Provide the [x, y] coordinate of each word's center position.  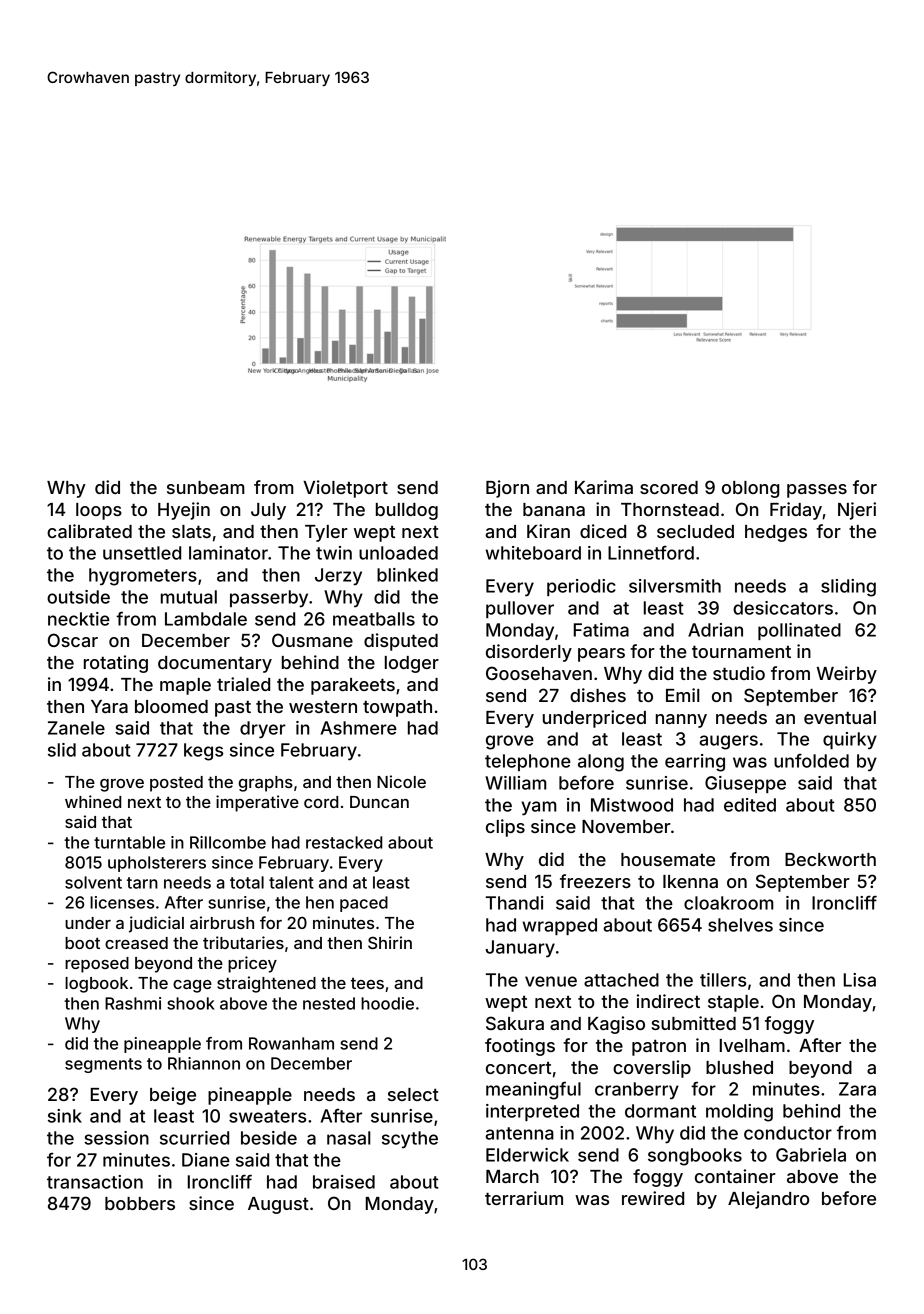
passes [817, 491]
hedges [776, 533]
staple [733, 1003]
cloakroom [728, 903]
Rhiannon [204, 1063]
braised [344, 1182]
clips [505, 828]
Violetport [345, 489]
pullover [520, 609]
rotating [116, 664]
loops [99, 511]
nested [329, 1003]
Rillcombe [228, 842]
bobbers [140, 1203]
